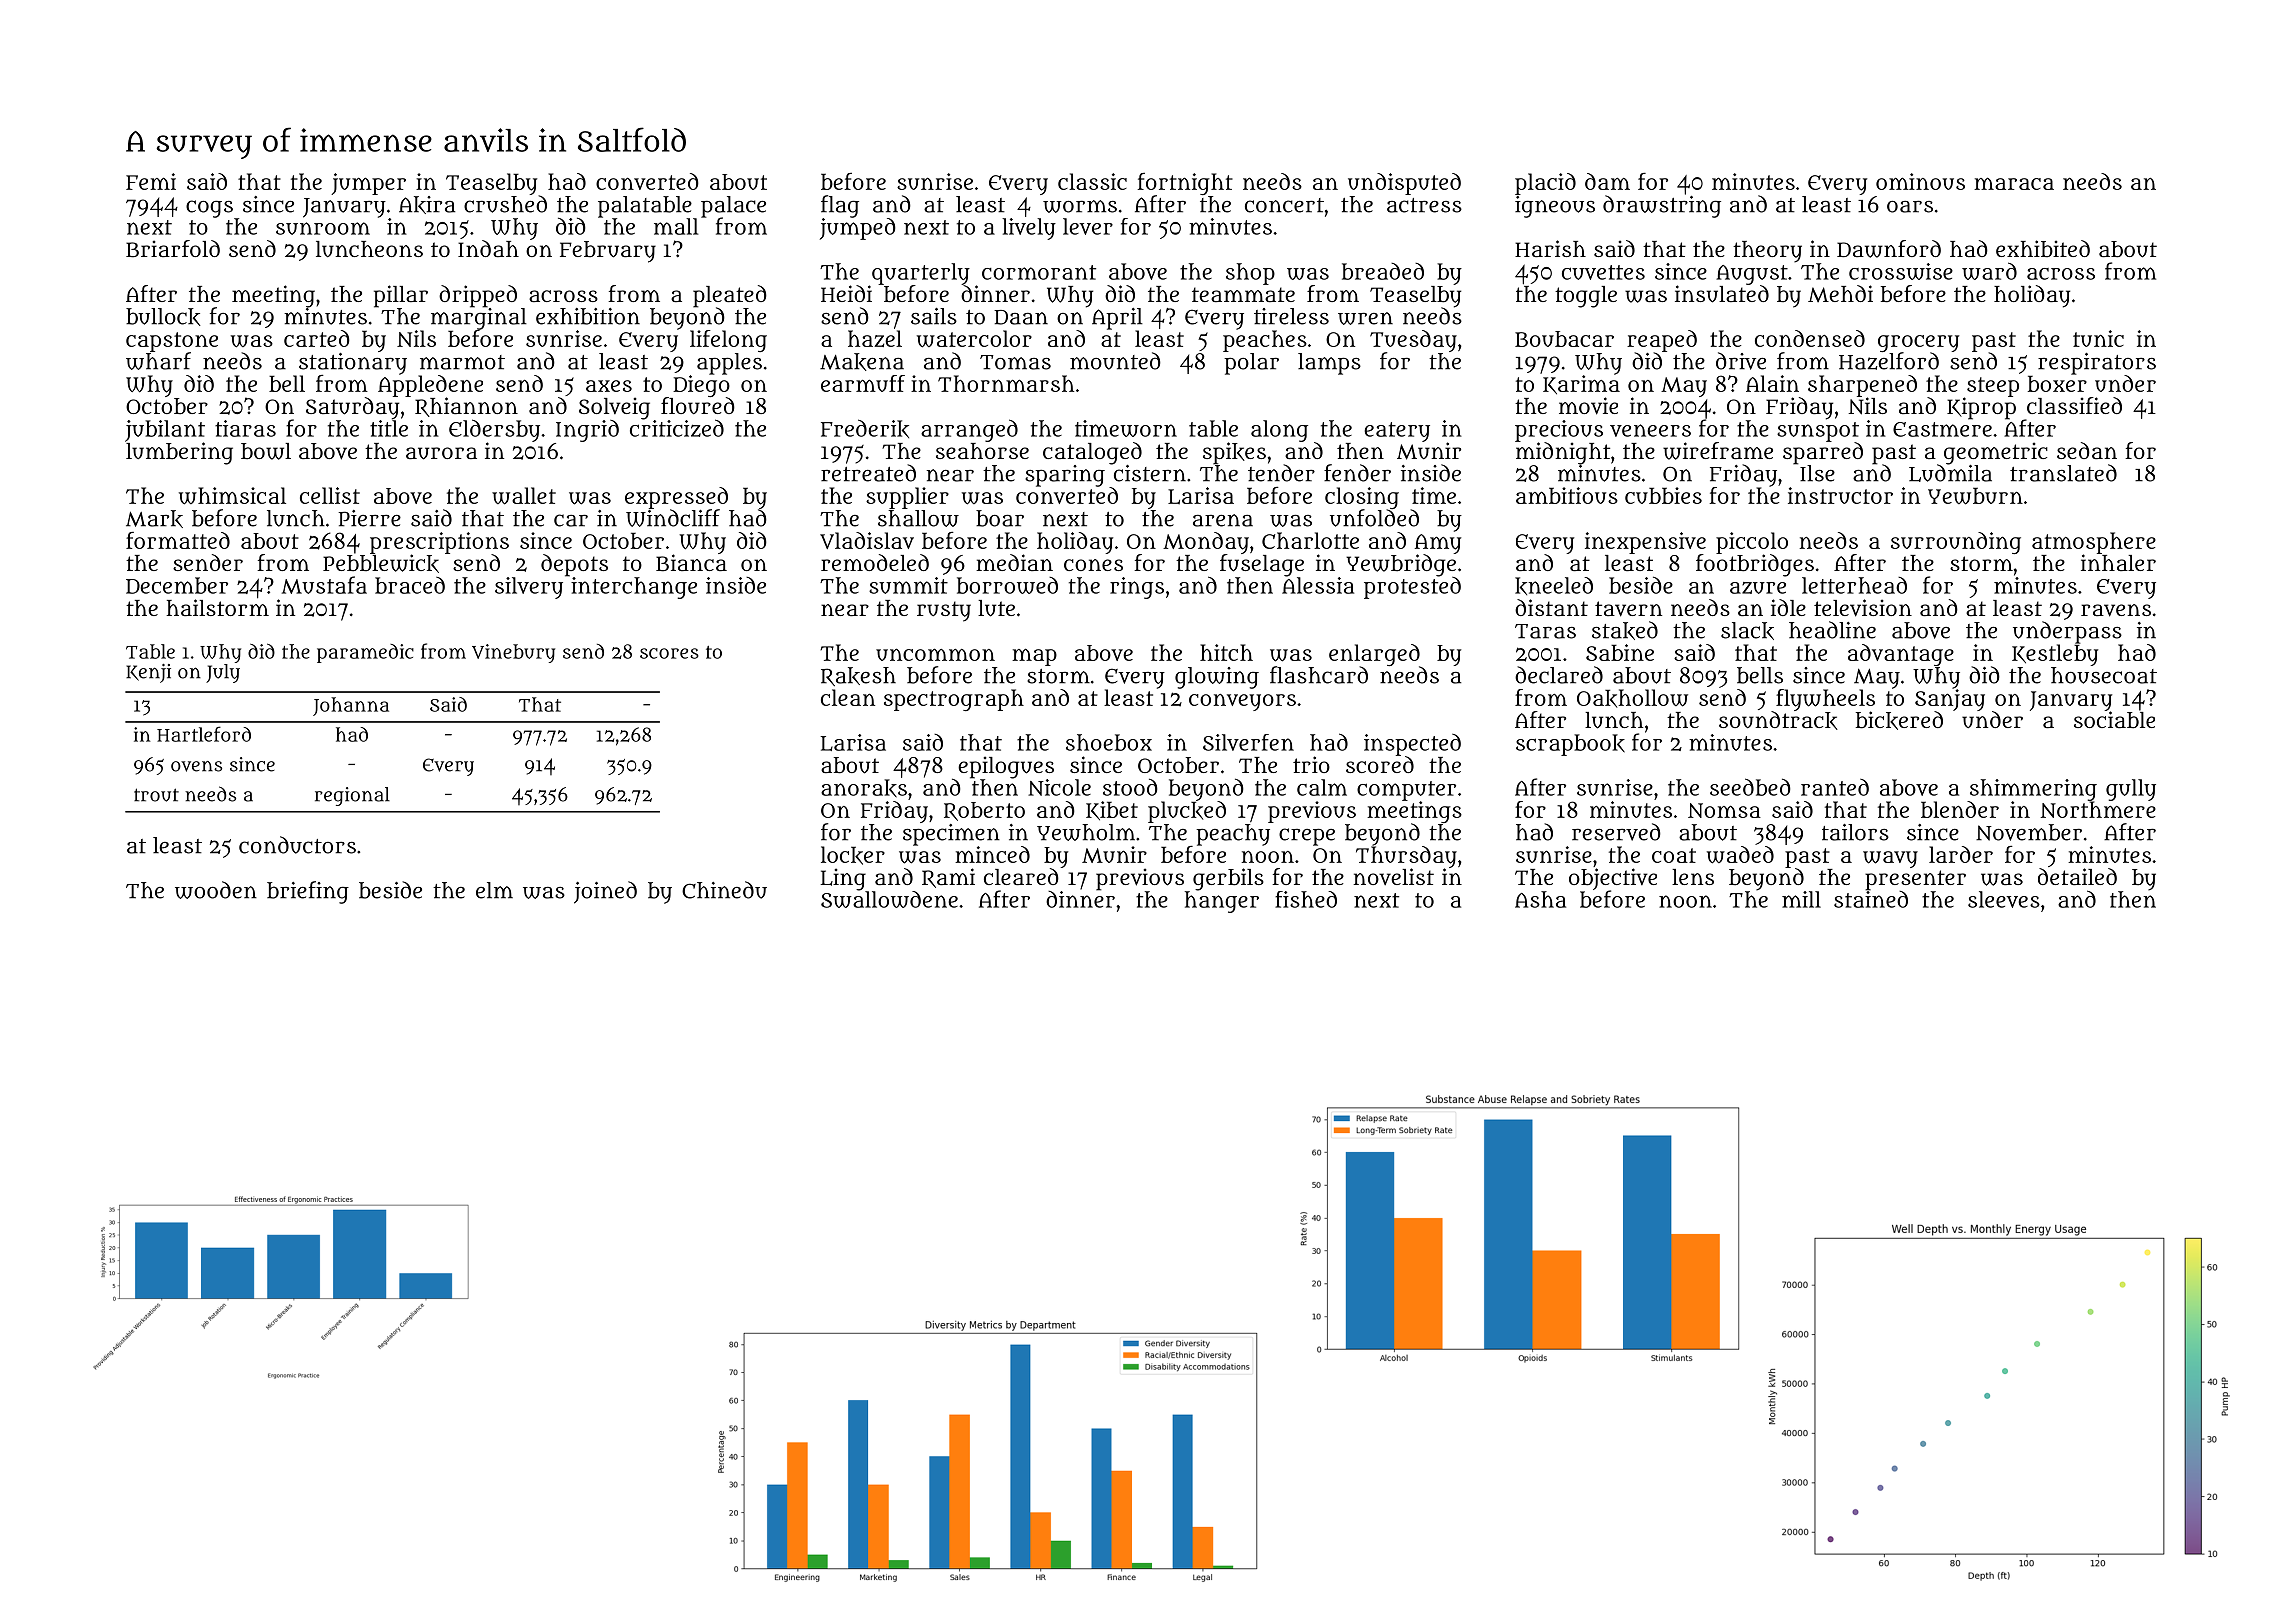 Image resolution: width=2282 pixels, height=1614 pixels. What do you see at coordinates (865, 428) in the screenshot?
I see `Frederik` at bounding box center [865, 428].
